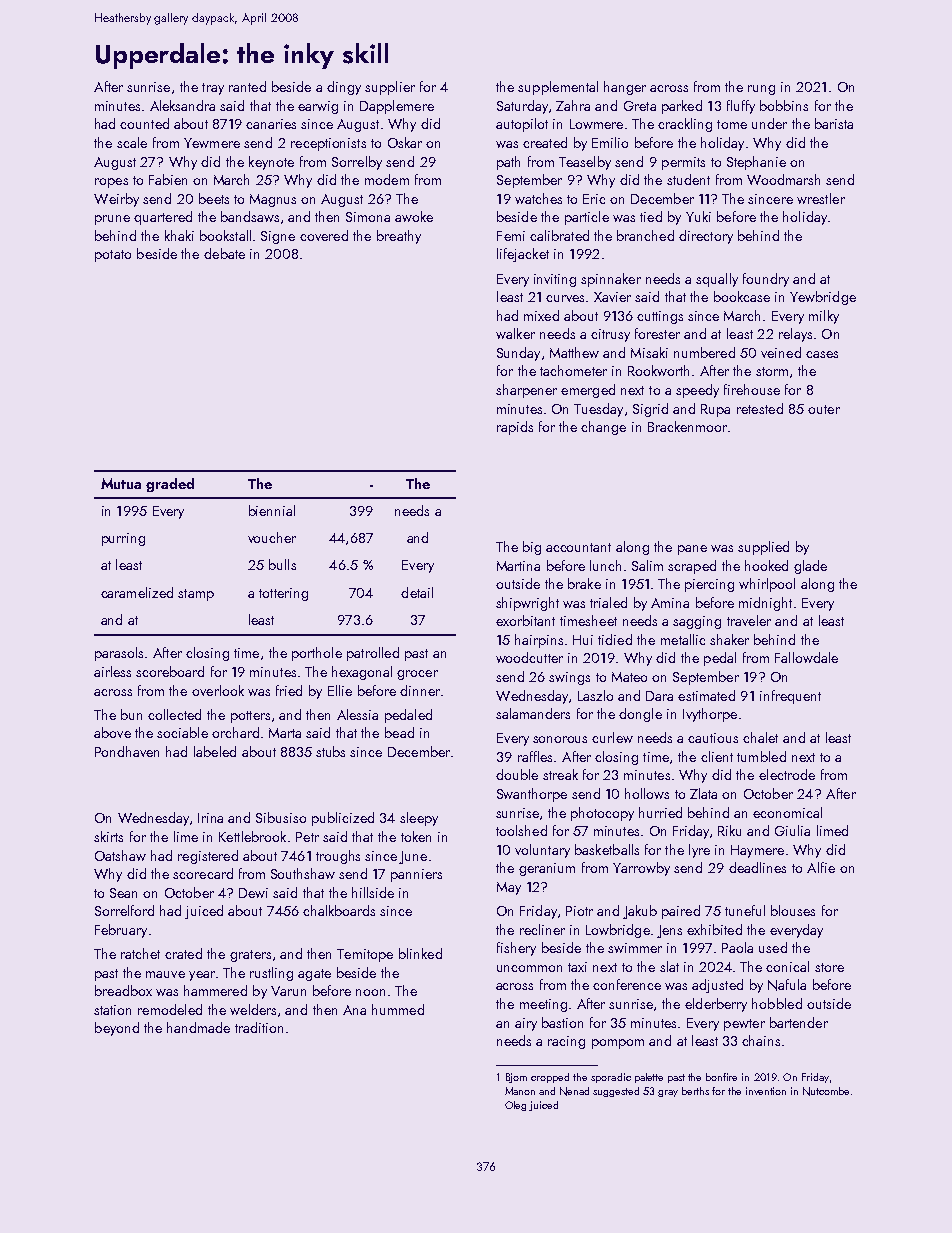  Describe the element at coordinates (213, 89) in the screenshot. I see `tray` at that location.
